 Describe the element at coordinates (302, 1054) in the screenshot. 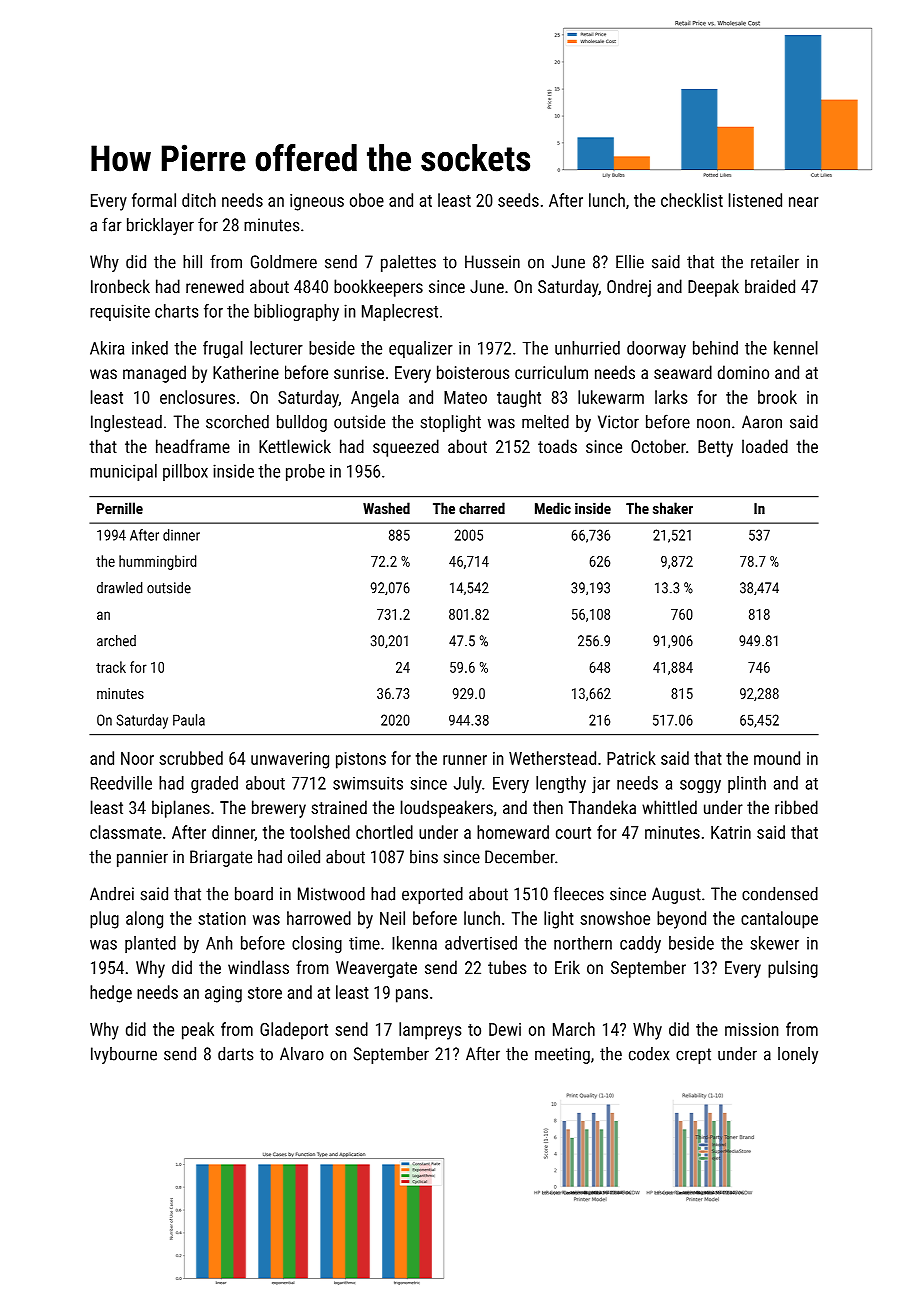

I see `Alvaro` at that location.
